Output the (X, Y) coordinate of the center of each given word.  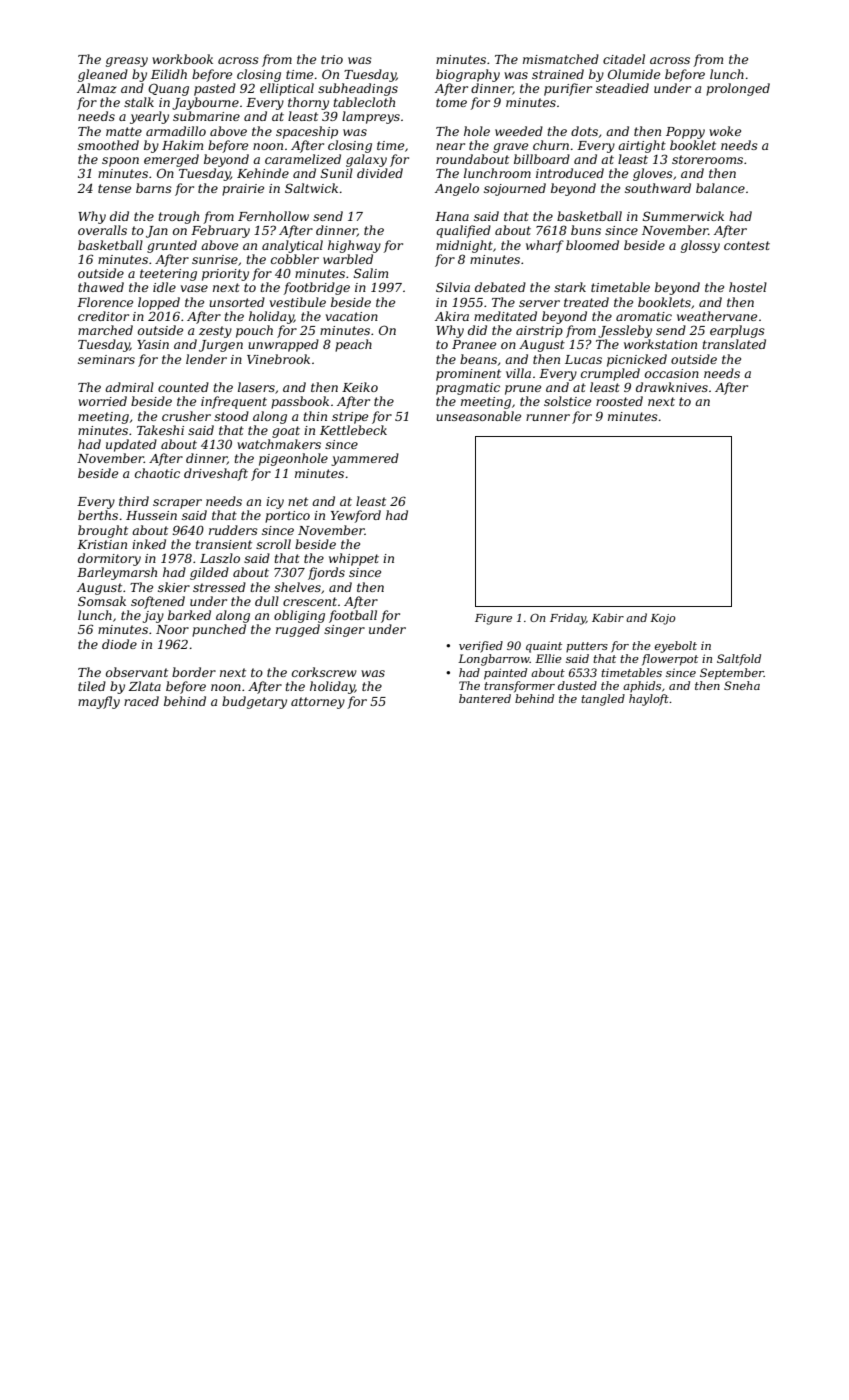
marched (105, 330)
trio (332, 59)
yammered (365, 459)
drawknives (672, 387)
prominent (468, 375)
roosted (619, 401)
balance (720, 188)
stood (231, 416)
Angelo (457, 189)
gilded (209, 573)
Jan (157, 232)
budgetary (254, 702)
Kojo (663, 619)
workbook (182, 59)
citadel (624, 59)
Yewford (356, 516)
